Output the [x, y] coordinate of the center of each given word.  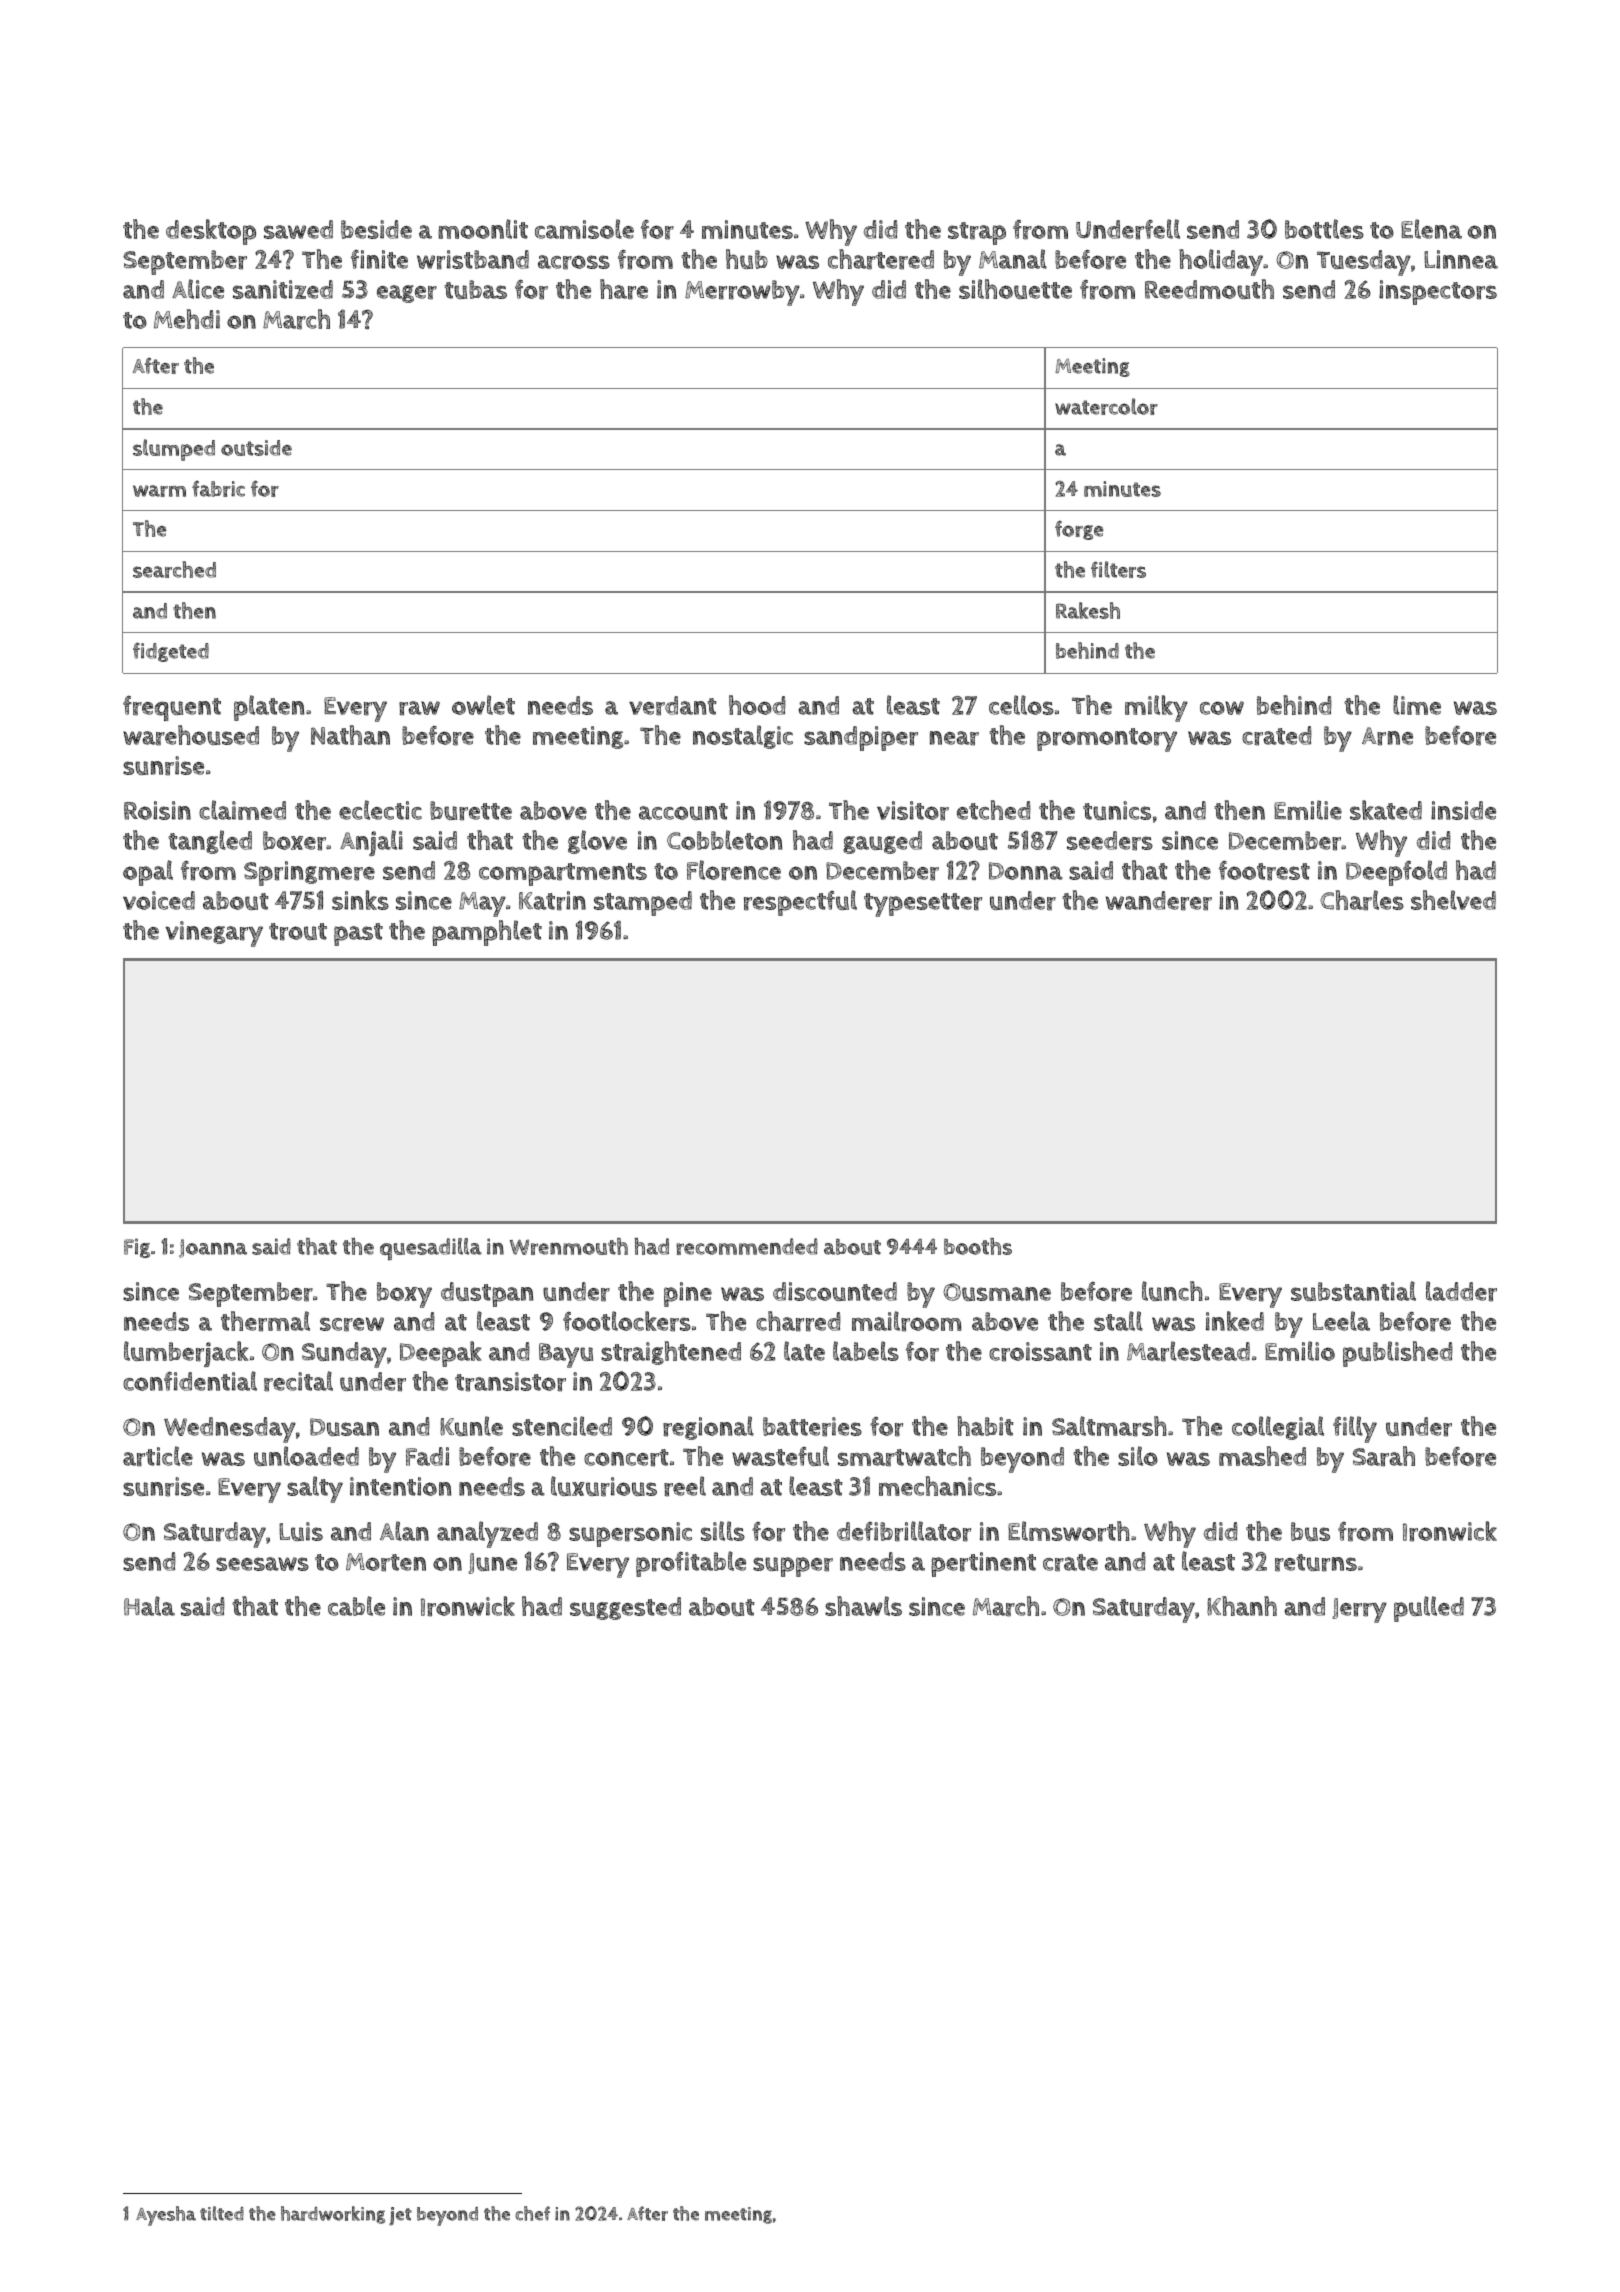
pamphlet [487, 933]
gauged [882, 842]
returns [1316, 1563]
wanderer [1159, 901]
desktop [211, 232]
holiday [1221, 262]
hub [747, 259]
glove [597, 842]
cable [356, 1606]
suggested [625, 1608]
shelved [1453, 900]
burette [471, 811]
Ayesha [166, 2216]
